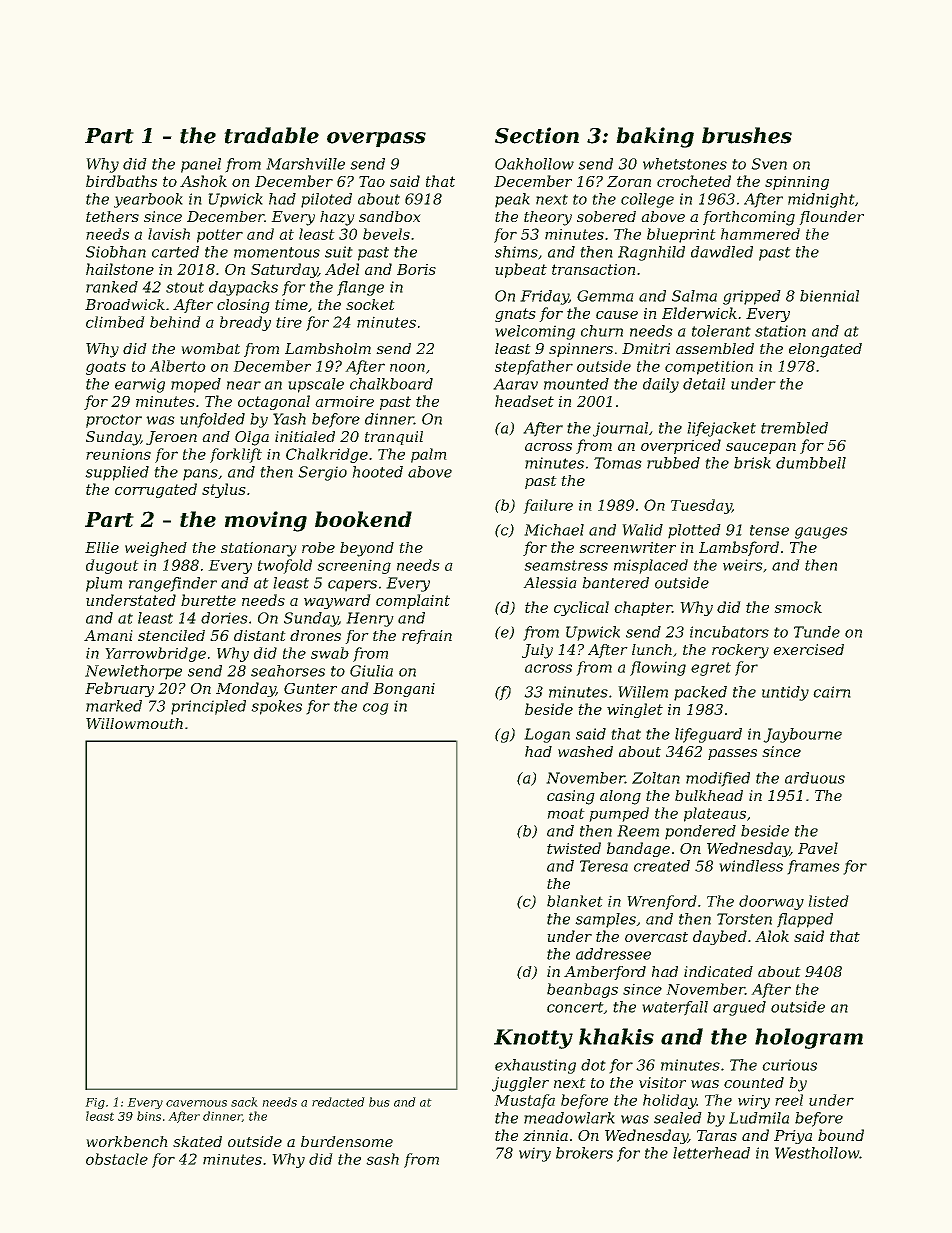  Describe the element at coordinates (310, 688) in the screenshot. I see `Gunter` at that location.
